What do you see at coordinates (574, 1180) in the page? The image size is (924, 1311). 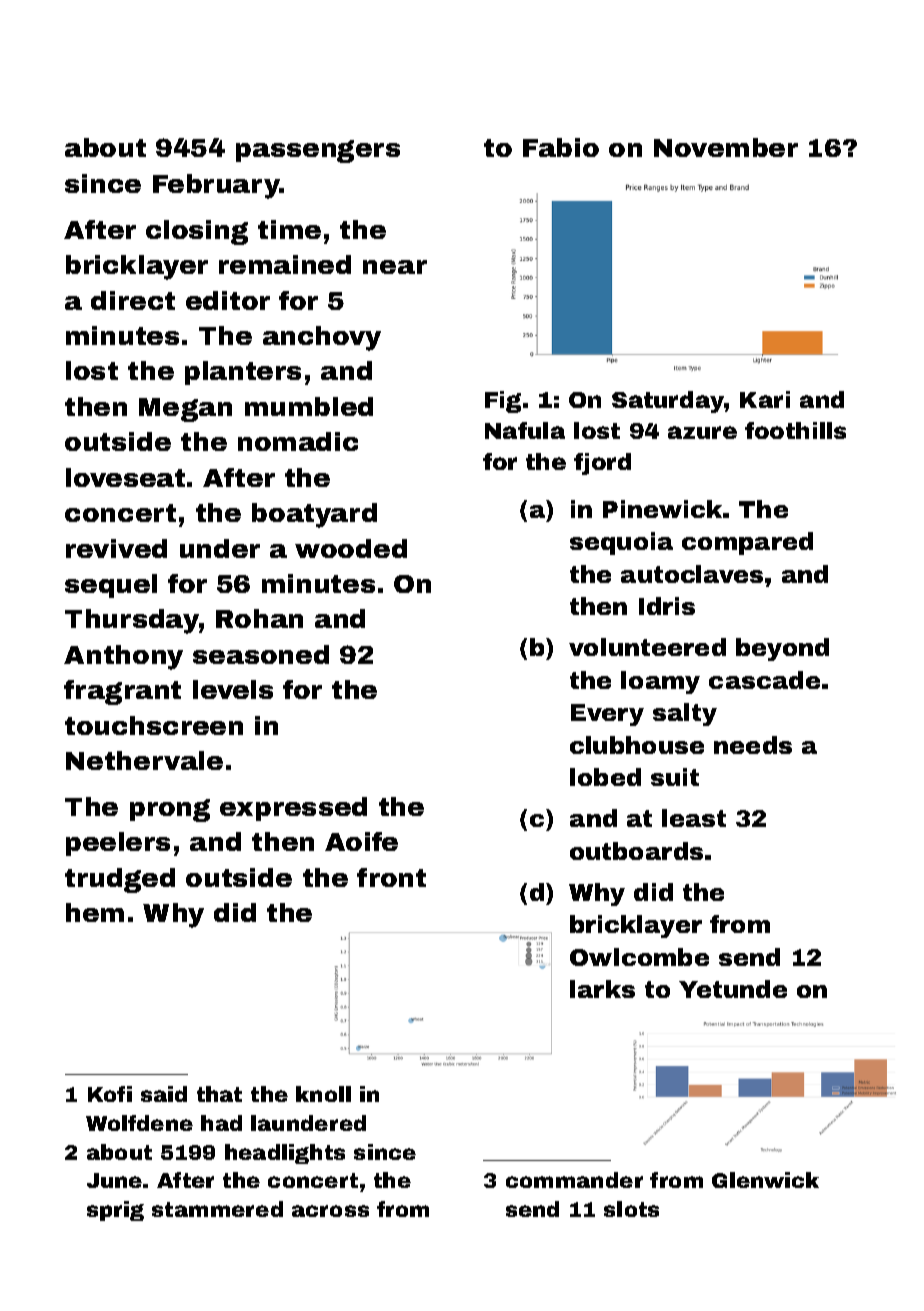 I see `commander` at bounding box center [574, 1180].
